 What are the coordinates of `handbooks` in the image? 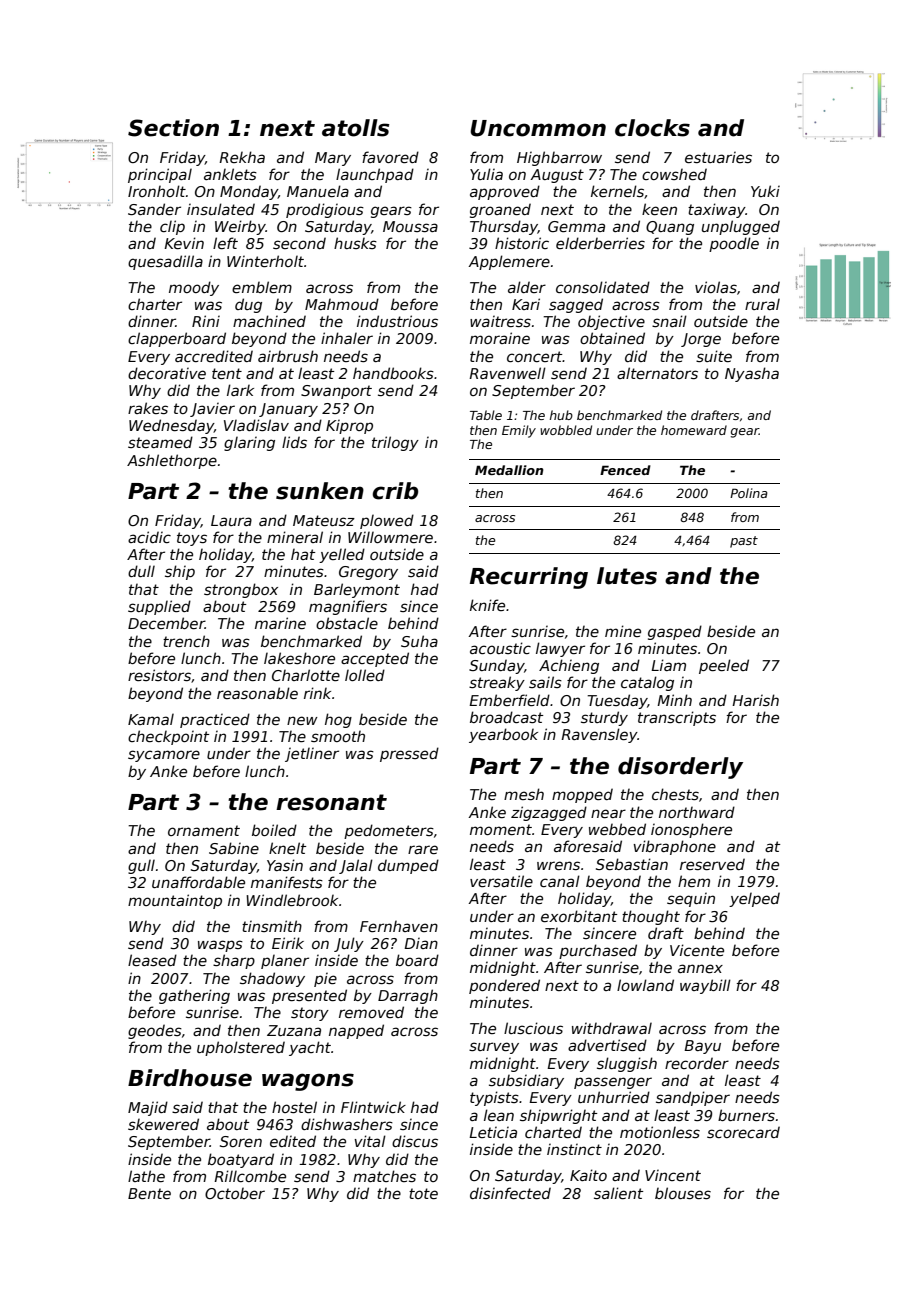 It's located at (393, 373).
